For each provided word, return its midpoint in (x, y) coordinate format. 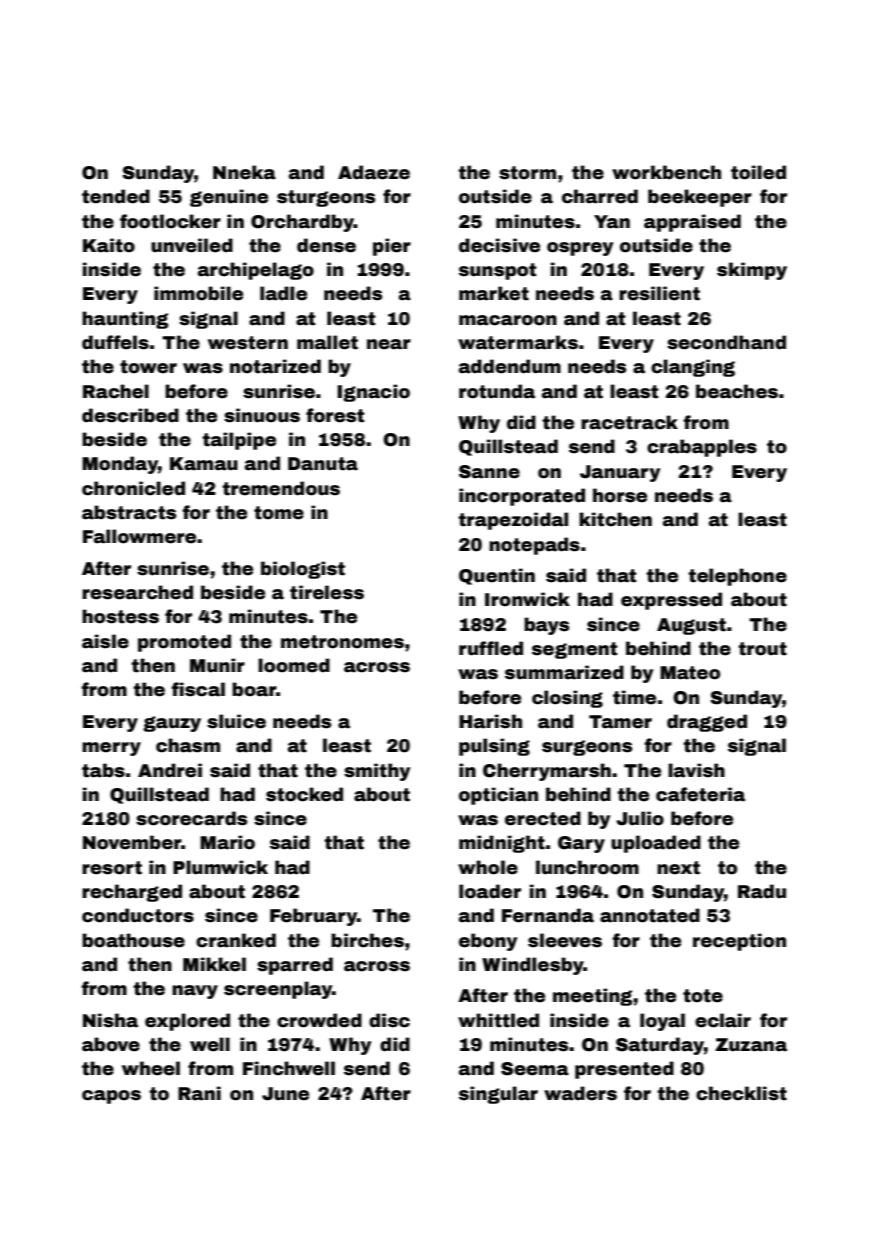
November (132, 842)
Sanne (489, 472)
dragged (707, 723)
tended (116, 196)
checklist (741, 1093)
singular (498, 1095)
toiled (758, 172)
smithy (377, 772)
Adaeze (374, 172)
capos (111, 1097)
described (130, 415)
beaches (737, 391)
